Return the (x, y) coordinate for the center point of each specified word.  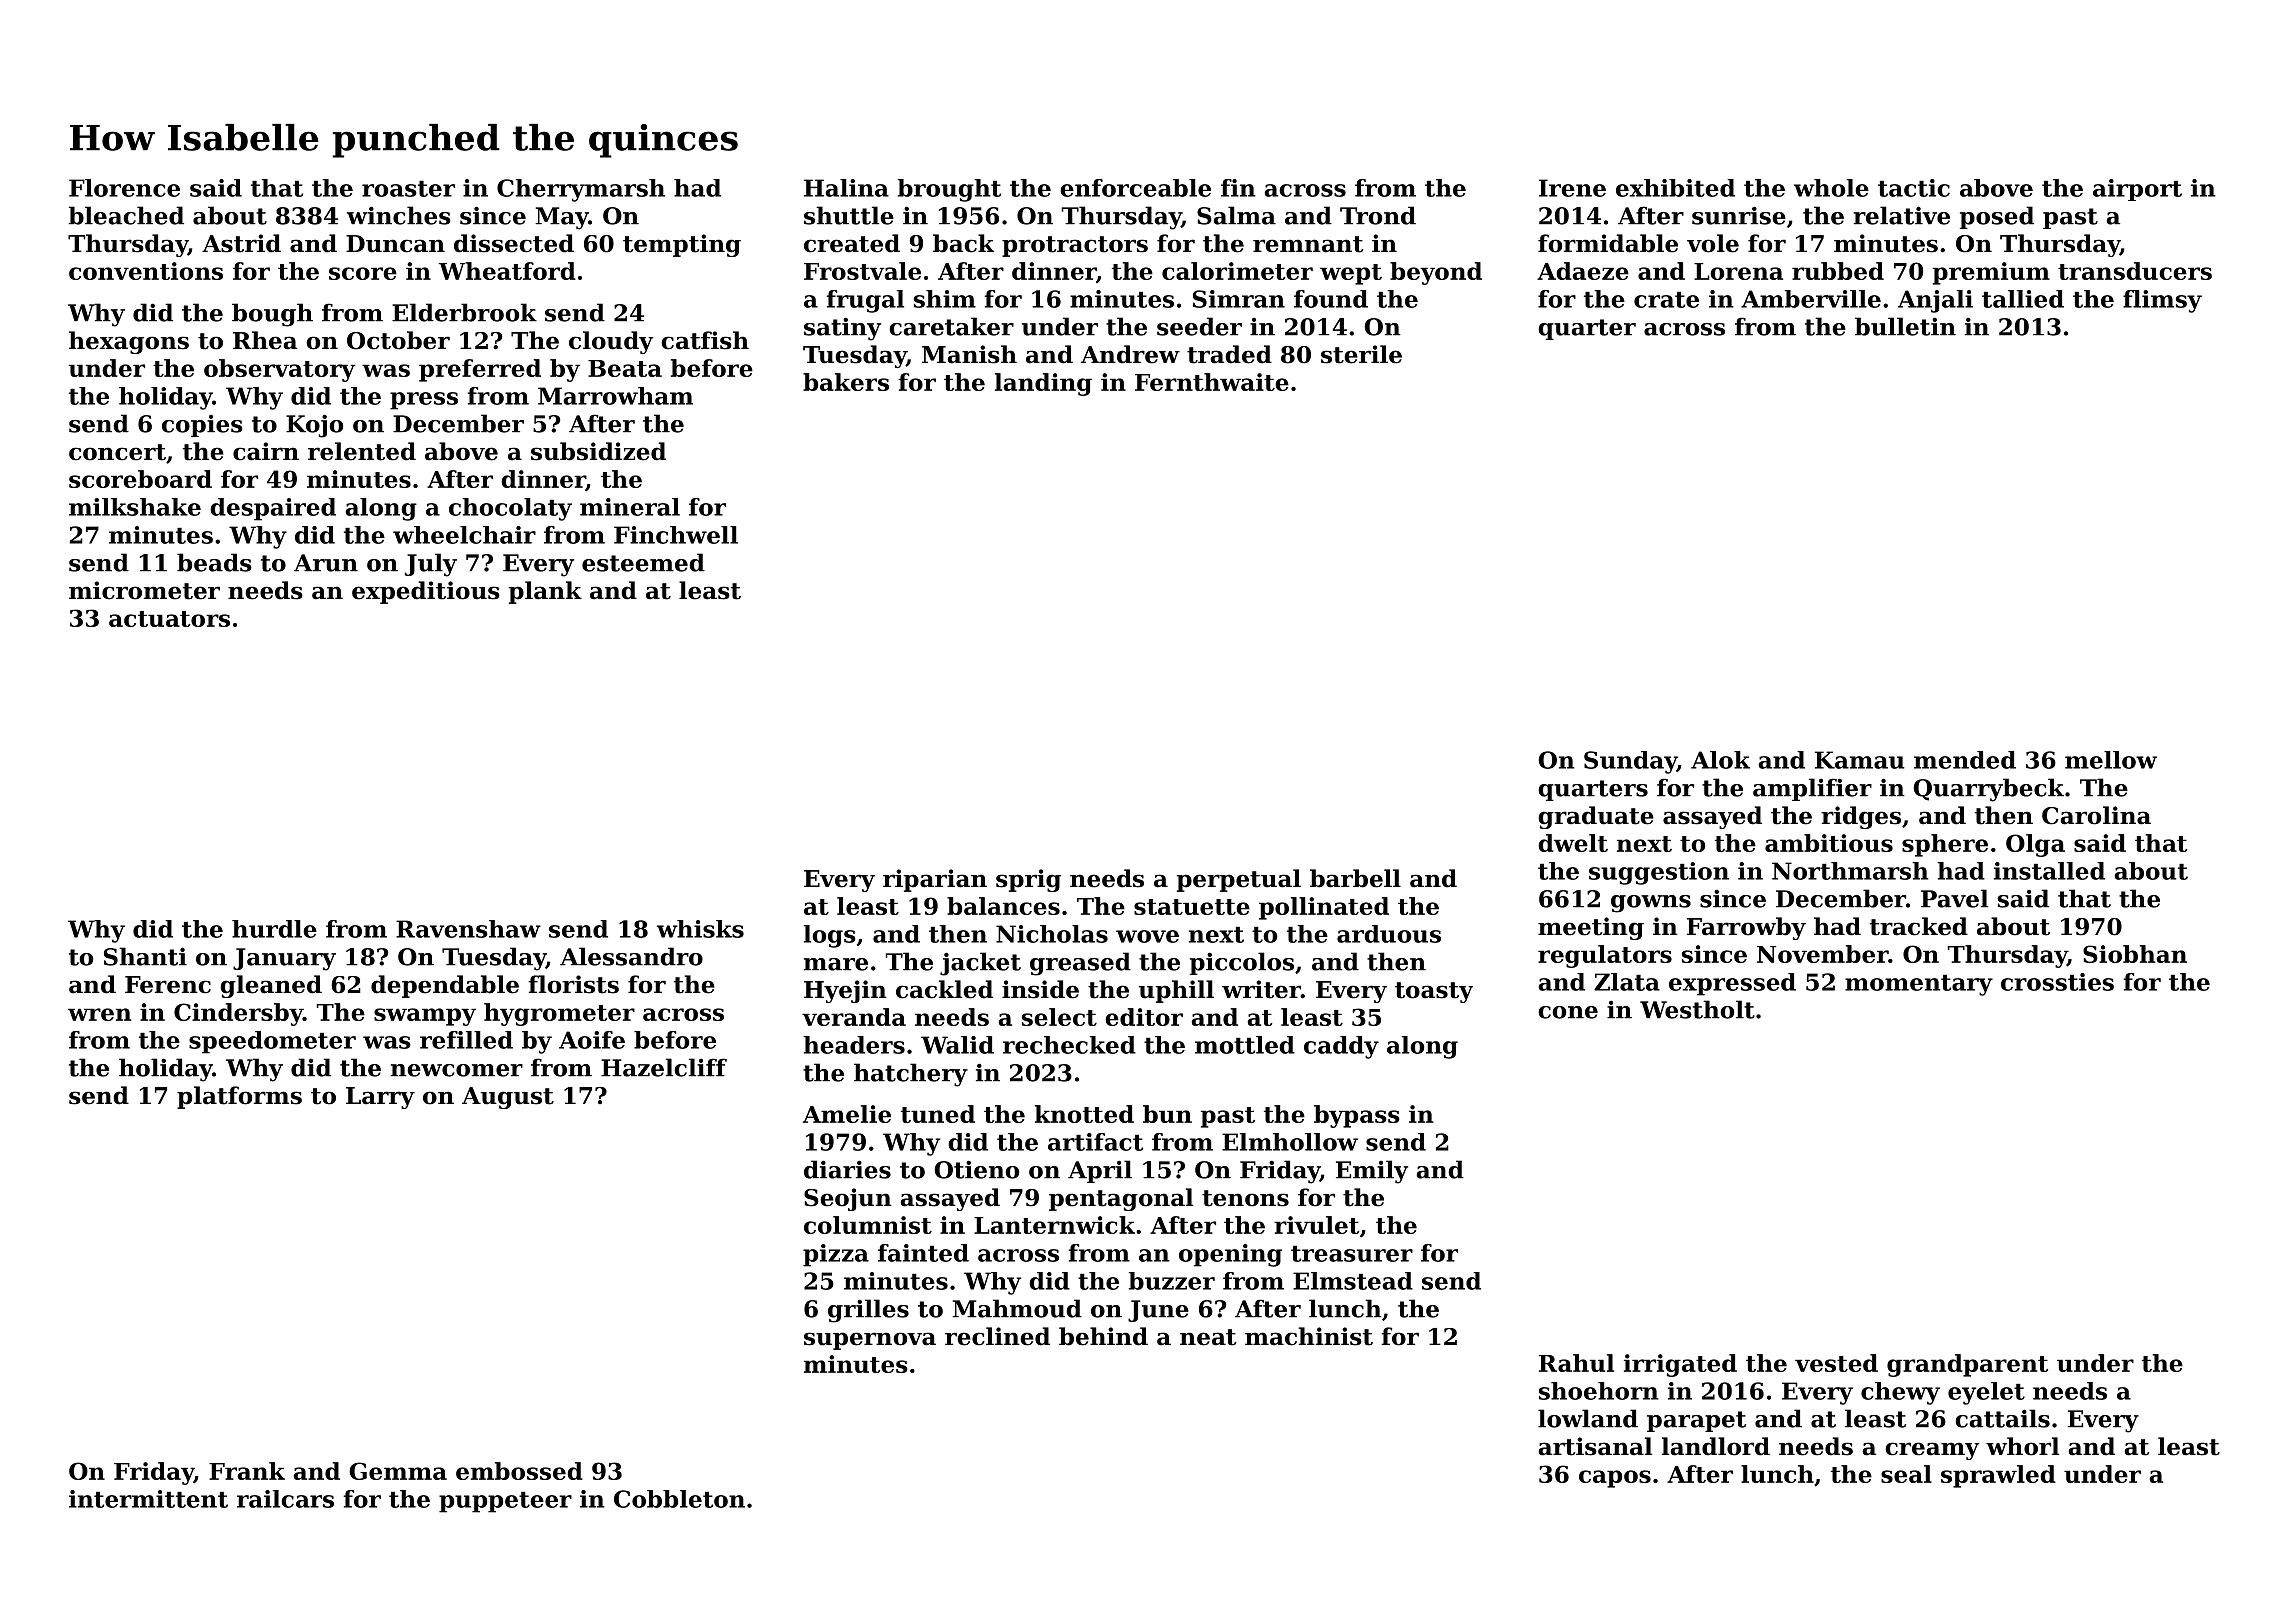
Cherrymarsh (581, 190)
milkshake (135, 507)
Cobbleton (679, 1499)
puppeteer (505, 1502)
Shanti (145, 956)
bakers (846, 382)
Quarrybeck (1988, 790)
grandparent (1967, 1365)
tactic (1914, 188)
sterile (1361, 354)
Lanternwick (1054, 1225)
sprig (1028, 880)
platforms (239, 1097)
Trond (1378, 215)
